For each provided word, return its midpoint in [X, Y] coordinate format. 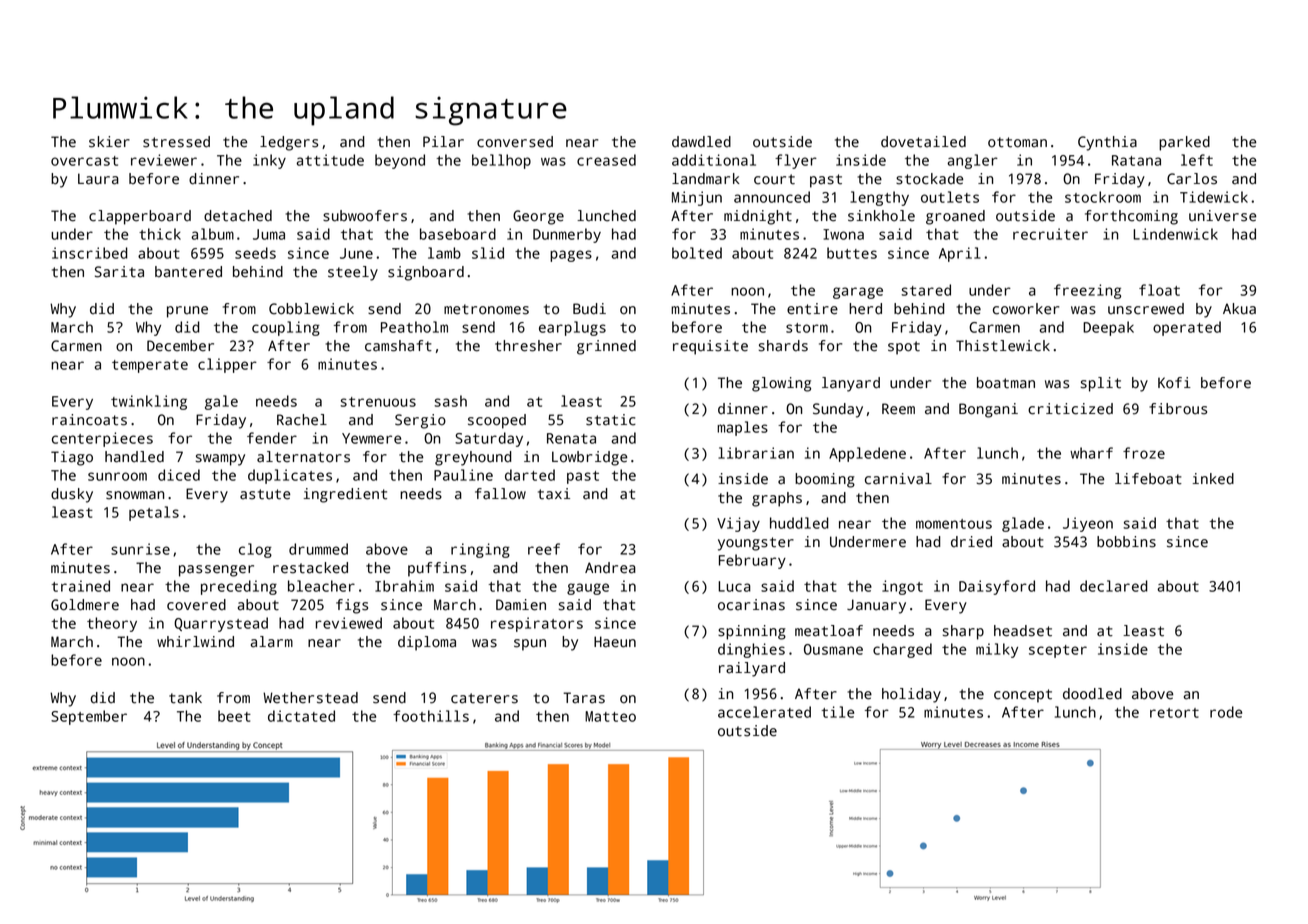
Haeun [615, 642]
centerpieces [102, 439]
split [1101, 384]
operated [1187, 328]
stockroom [1103, 197]
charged [902, 650]
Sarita [119, 272]
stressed [176, 142]
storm [807, 328]
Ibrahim [404, 586]
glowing [781, 384]
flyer [796, 161]
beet [234, 716]
